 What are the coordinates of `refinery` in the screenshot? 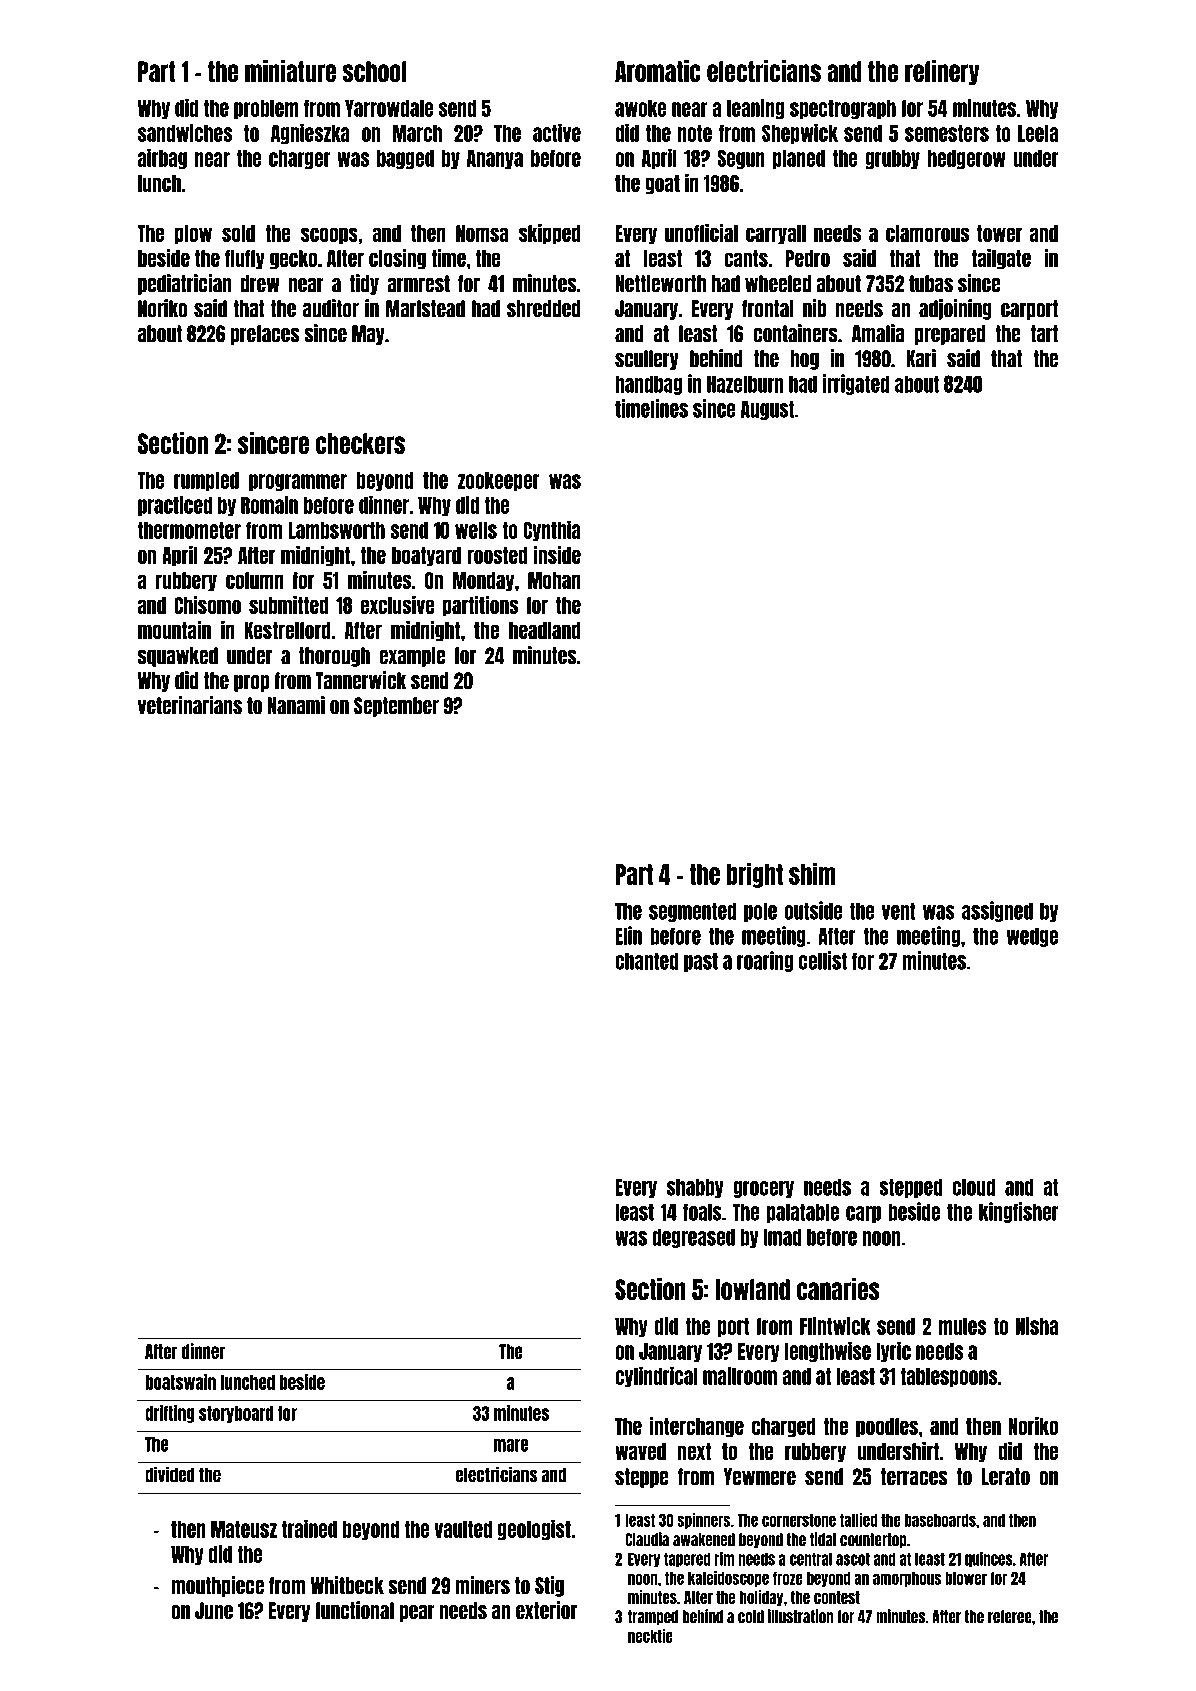 It's located at (942, 72).
